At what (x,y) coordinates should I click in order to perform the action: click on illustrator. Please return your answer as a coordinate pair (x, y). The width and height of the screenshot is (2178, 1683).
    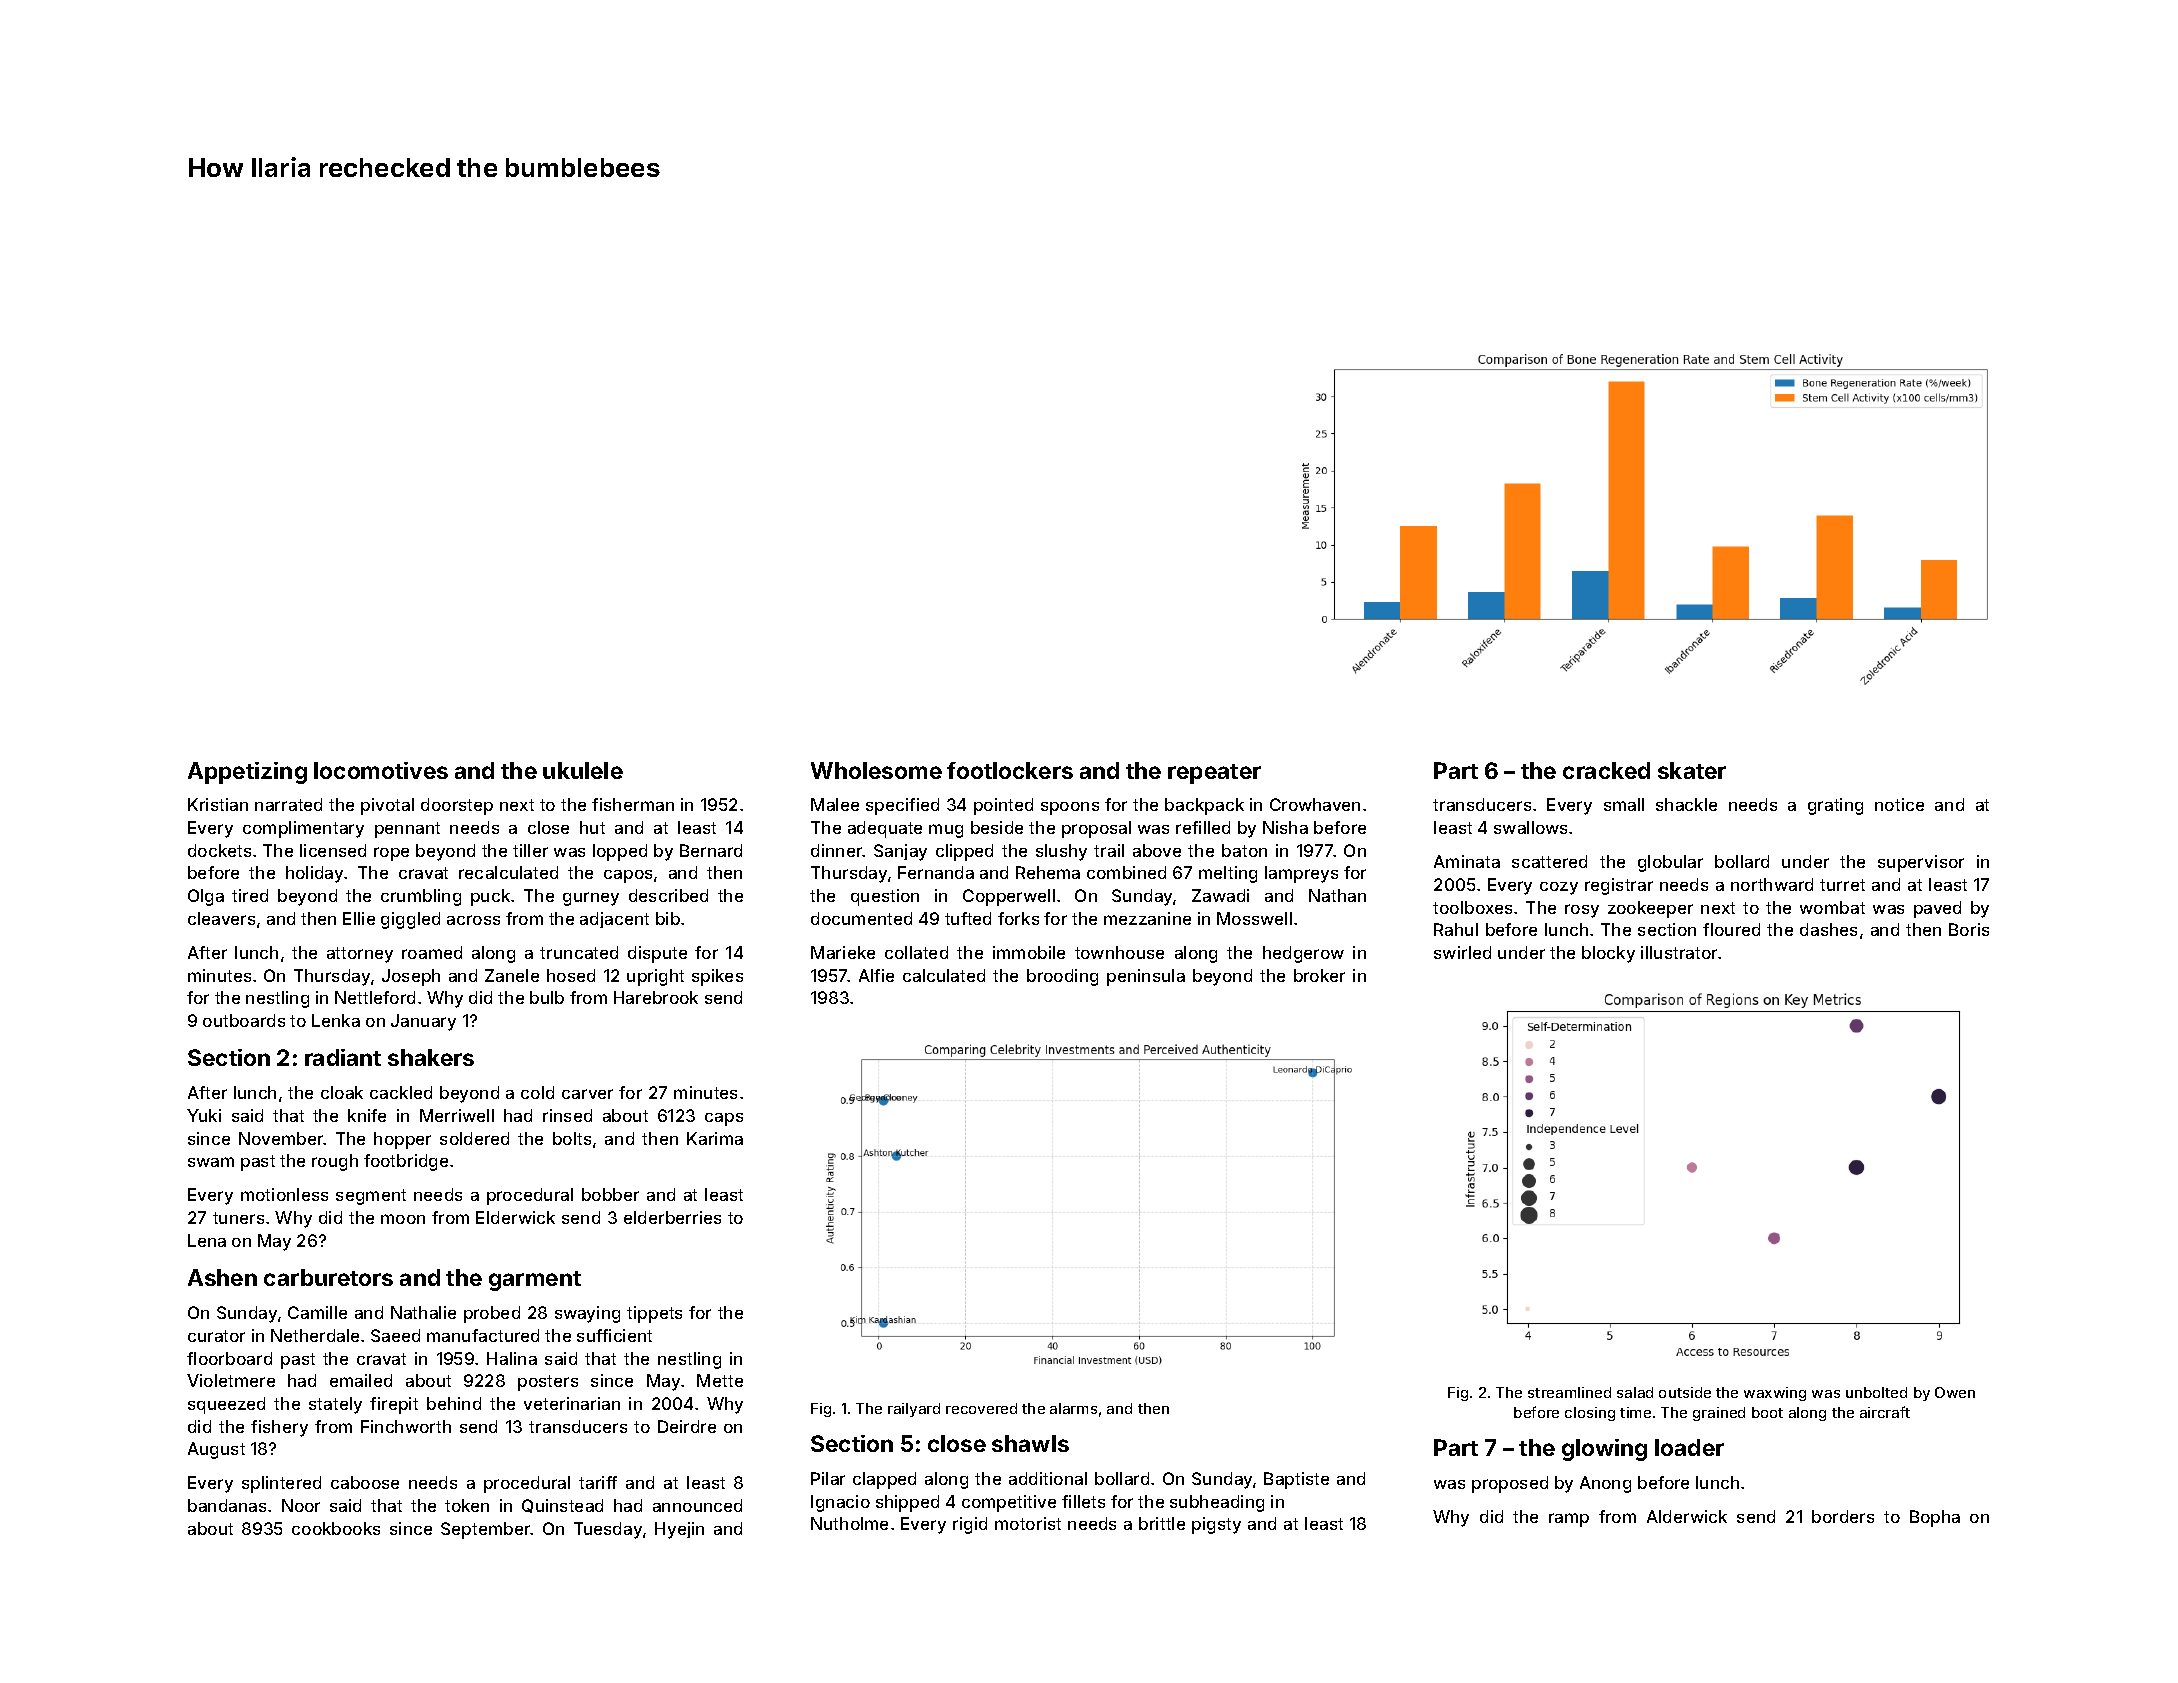
    Looking at the image, I should click on (1679, 952).
